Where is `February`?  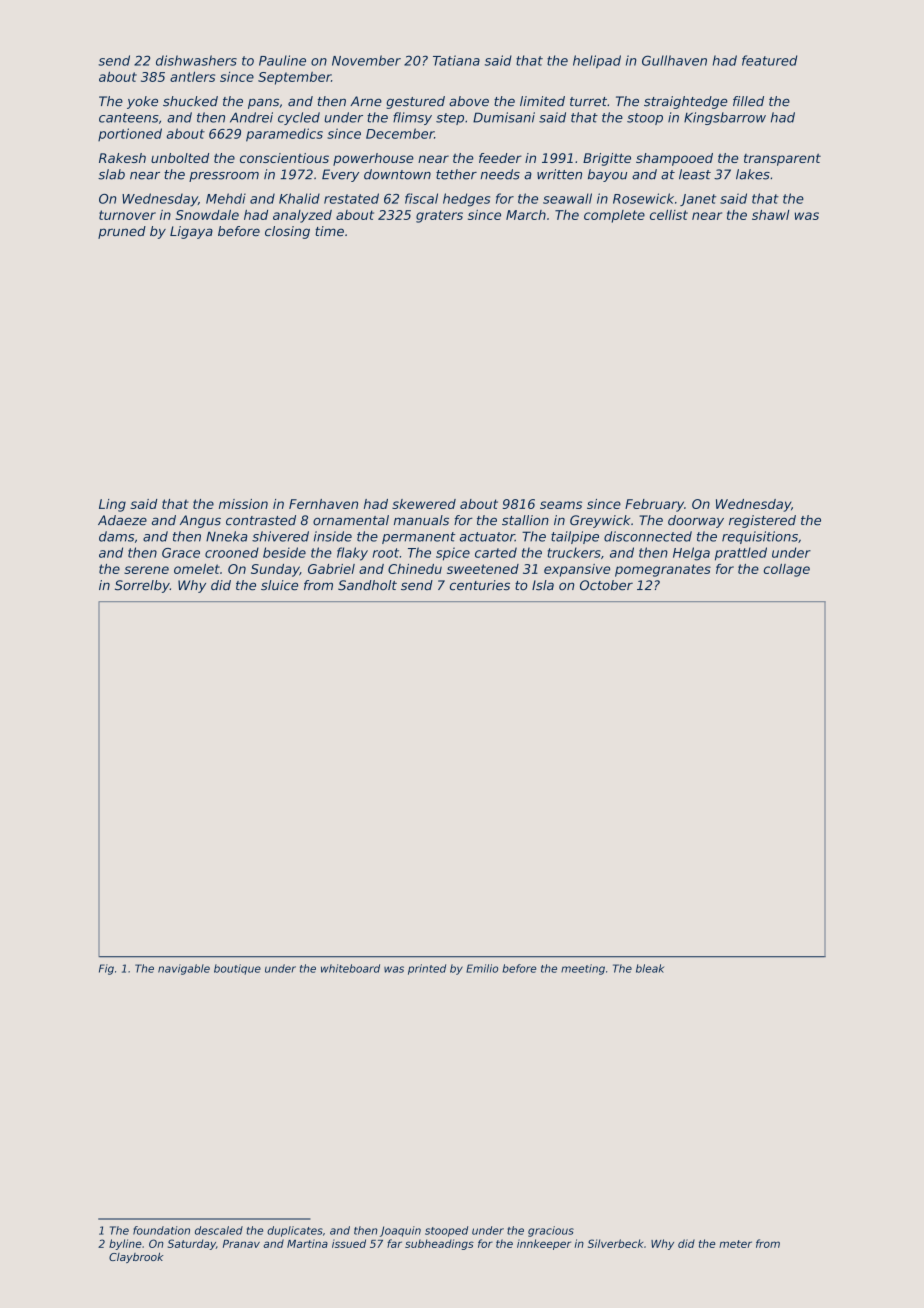 February is located at coordinates (654, 505).
